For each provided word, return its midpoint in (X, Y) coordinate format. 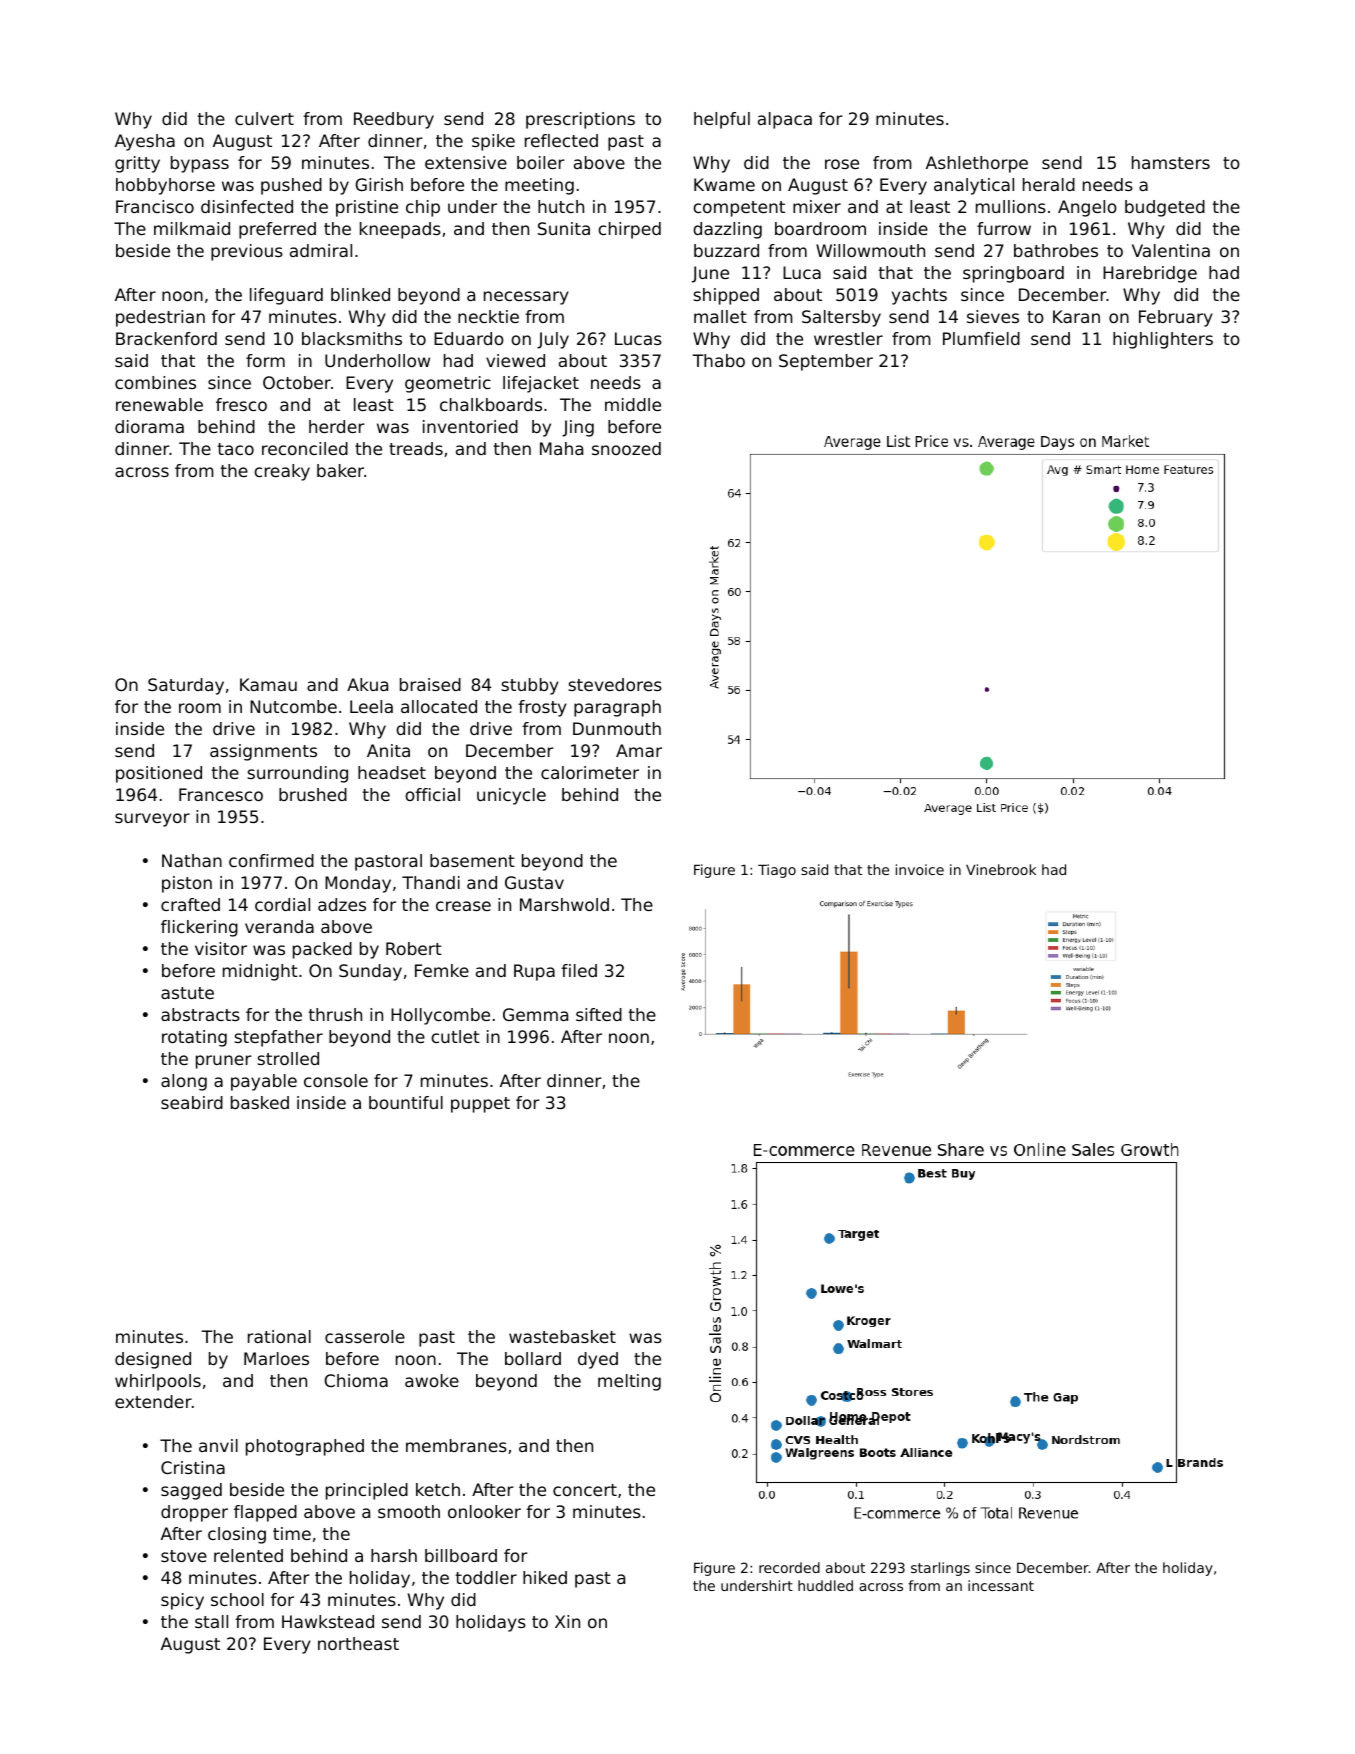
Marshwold (564, 904)
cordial (282, 904)
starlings (940, 1569)
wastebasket (562, 1336)
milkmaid (192, 228)
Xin (567, 1621)
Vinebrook (1001, 869)
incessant (1001, 1585)
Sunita (564, 228)
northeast (358, 1643)
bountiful (406, 1102)
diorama (149, 426)
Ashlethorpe (977, 164)
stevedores (615, 684)
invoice (920, 869)
